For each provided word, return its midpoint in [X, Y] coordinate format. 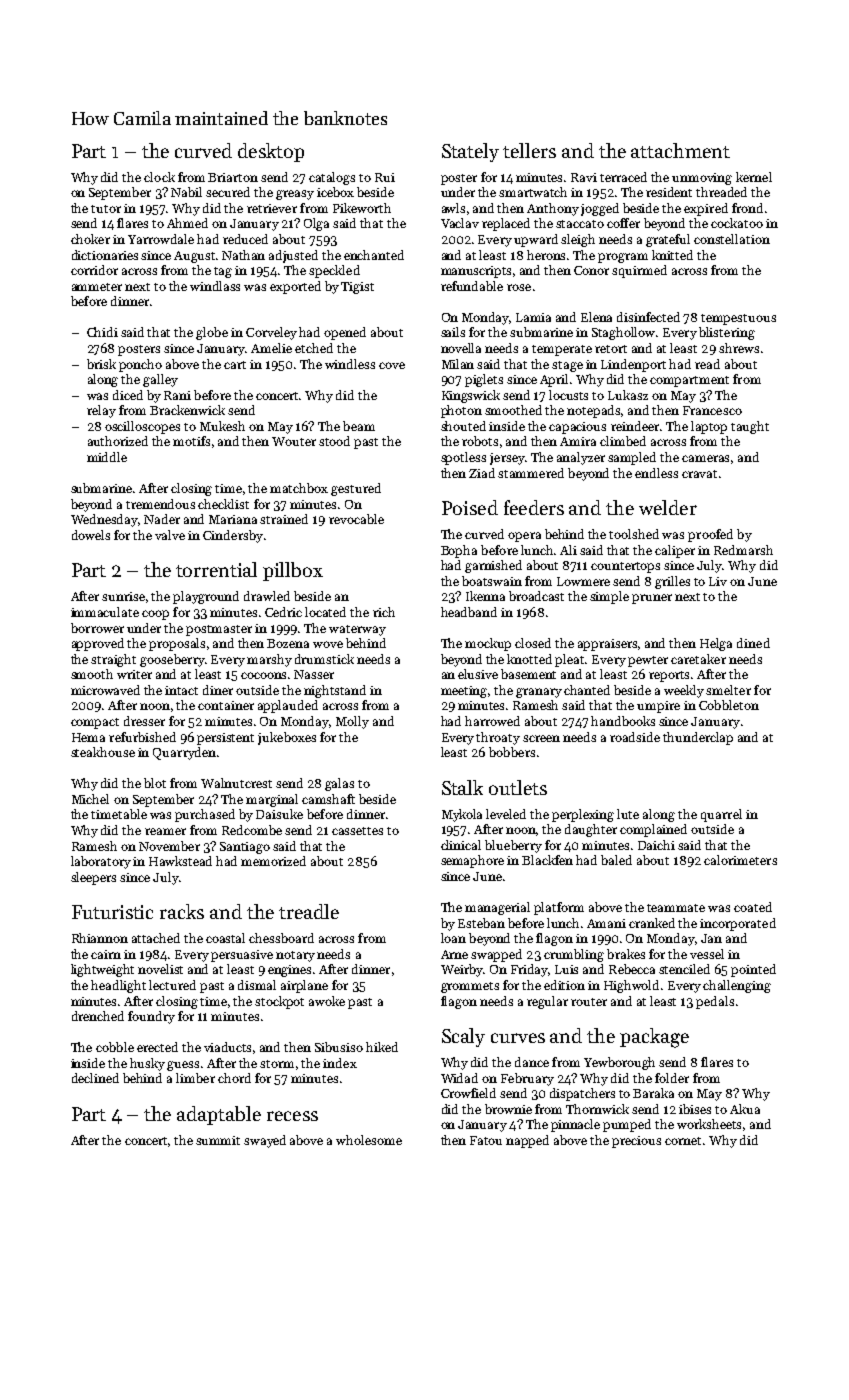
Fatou [486, 1140]
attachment [680, 150]
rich [384, 612]
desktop [271, 152]
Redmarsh [743, 550]
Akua [745, 1109]
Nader [162, 519]
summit [218, 1140]
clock [159, 177]
